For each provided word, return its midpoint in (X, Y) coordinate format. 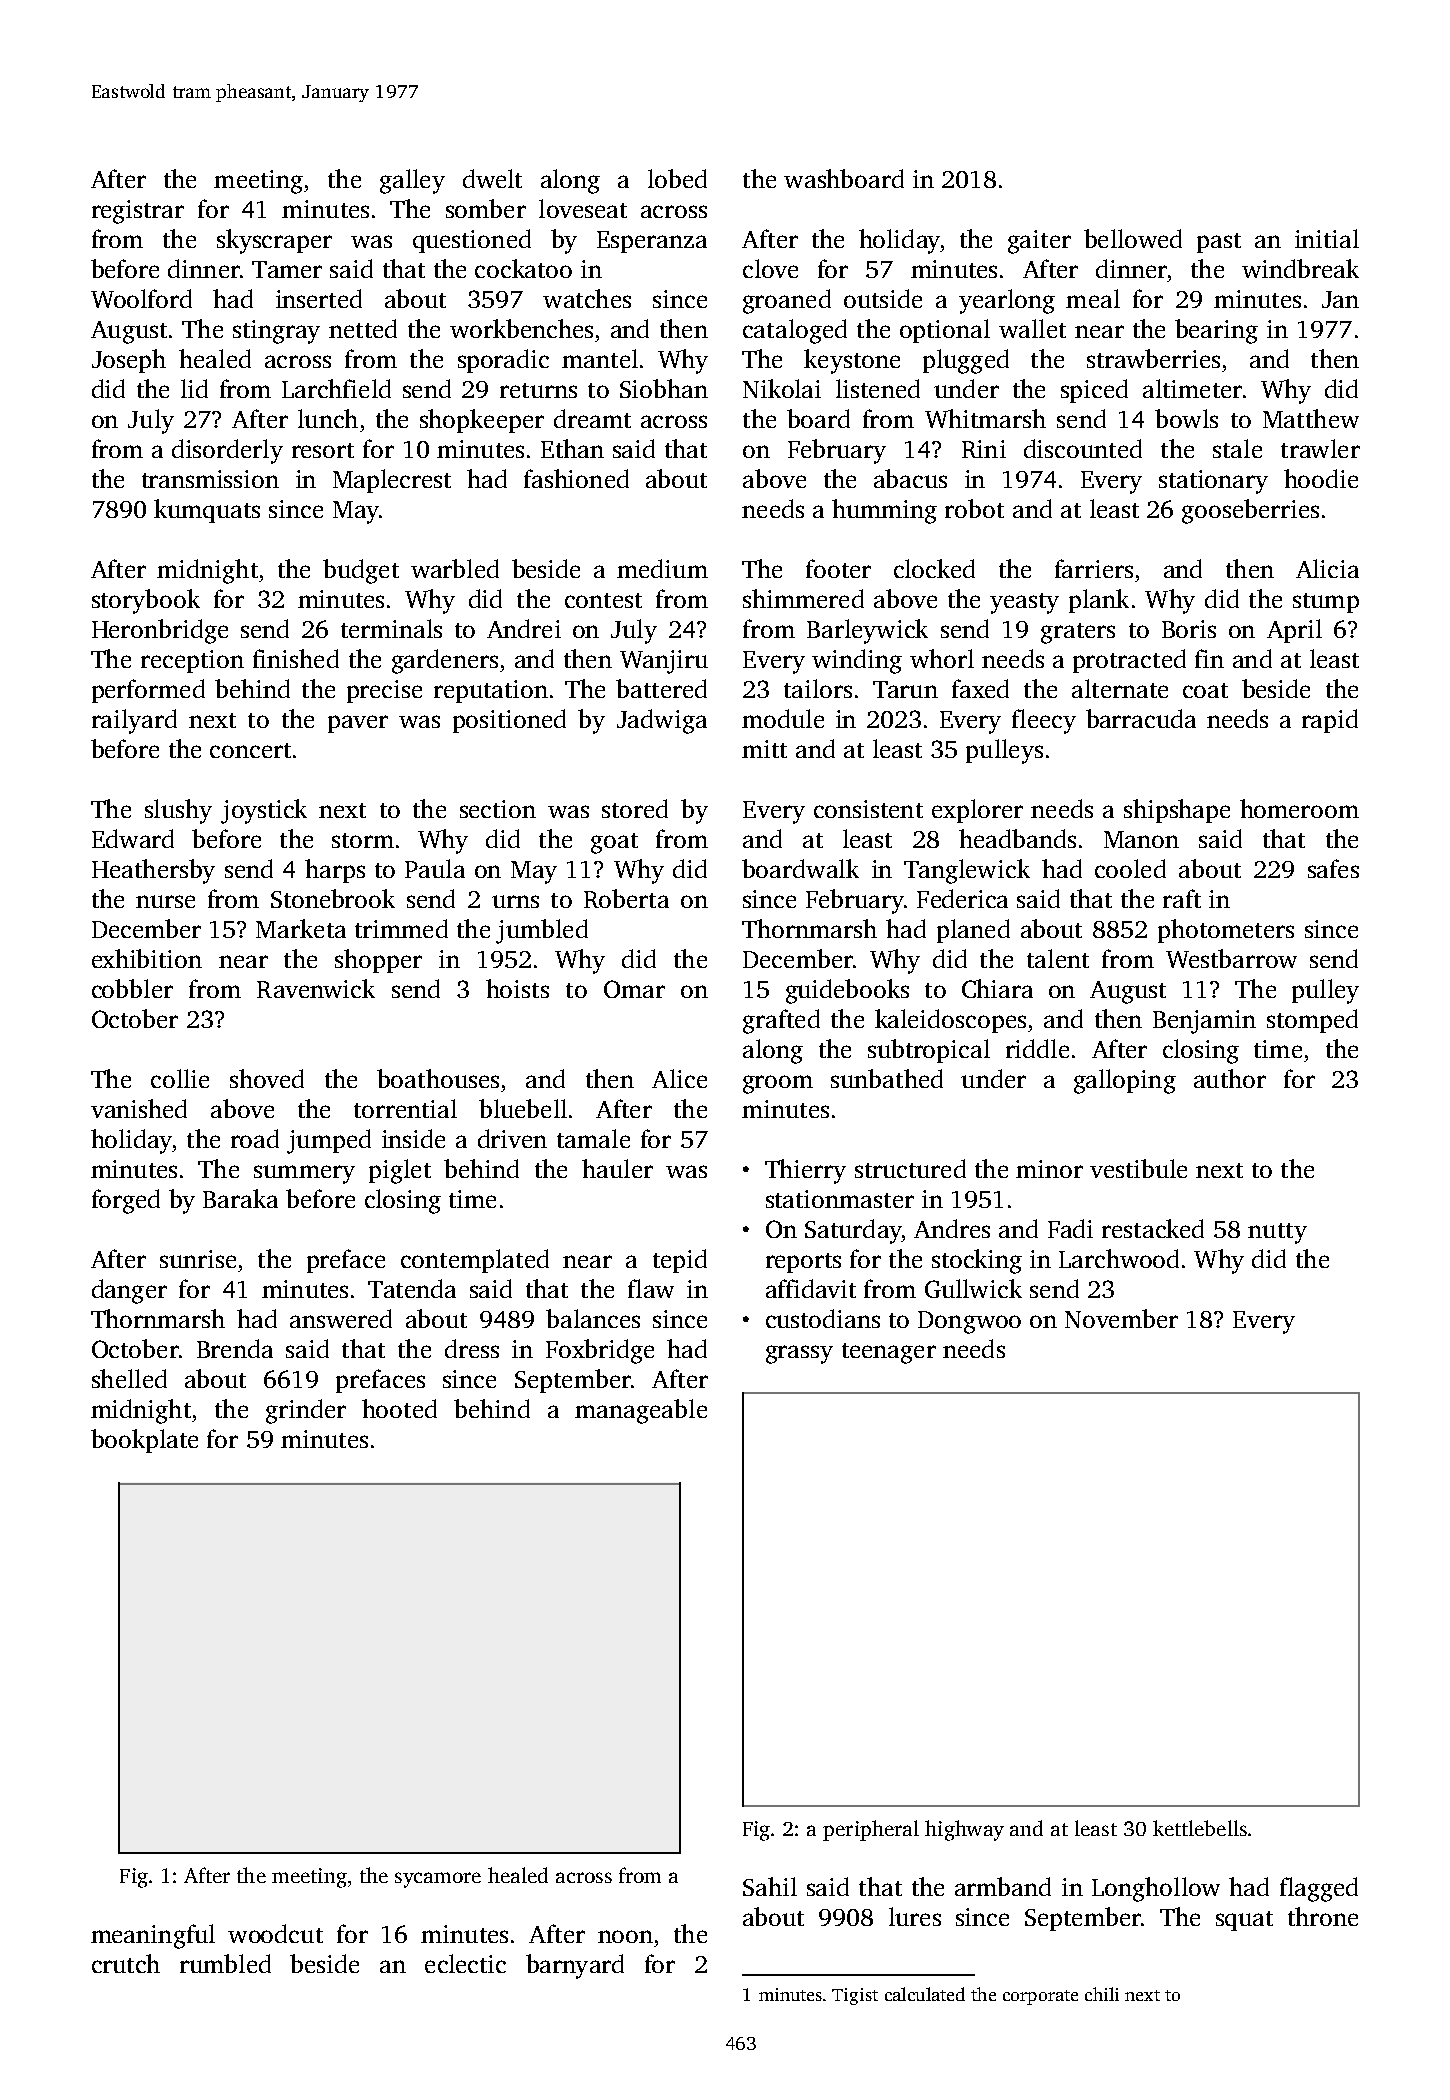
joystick (264, 811)
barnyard (575, 1966)
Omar (634, 989)
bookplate (144, 1441)
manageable (641, 1411)
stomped (1312, 1021)
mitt (764, 749)
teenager (889, 1353)
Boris (1189, 629)
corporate (1040, 1997)
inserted (319, 298)
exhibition (147, 958)
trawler (1320, 448)
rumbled (225, 1963)
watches (587, 298)
